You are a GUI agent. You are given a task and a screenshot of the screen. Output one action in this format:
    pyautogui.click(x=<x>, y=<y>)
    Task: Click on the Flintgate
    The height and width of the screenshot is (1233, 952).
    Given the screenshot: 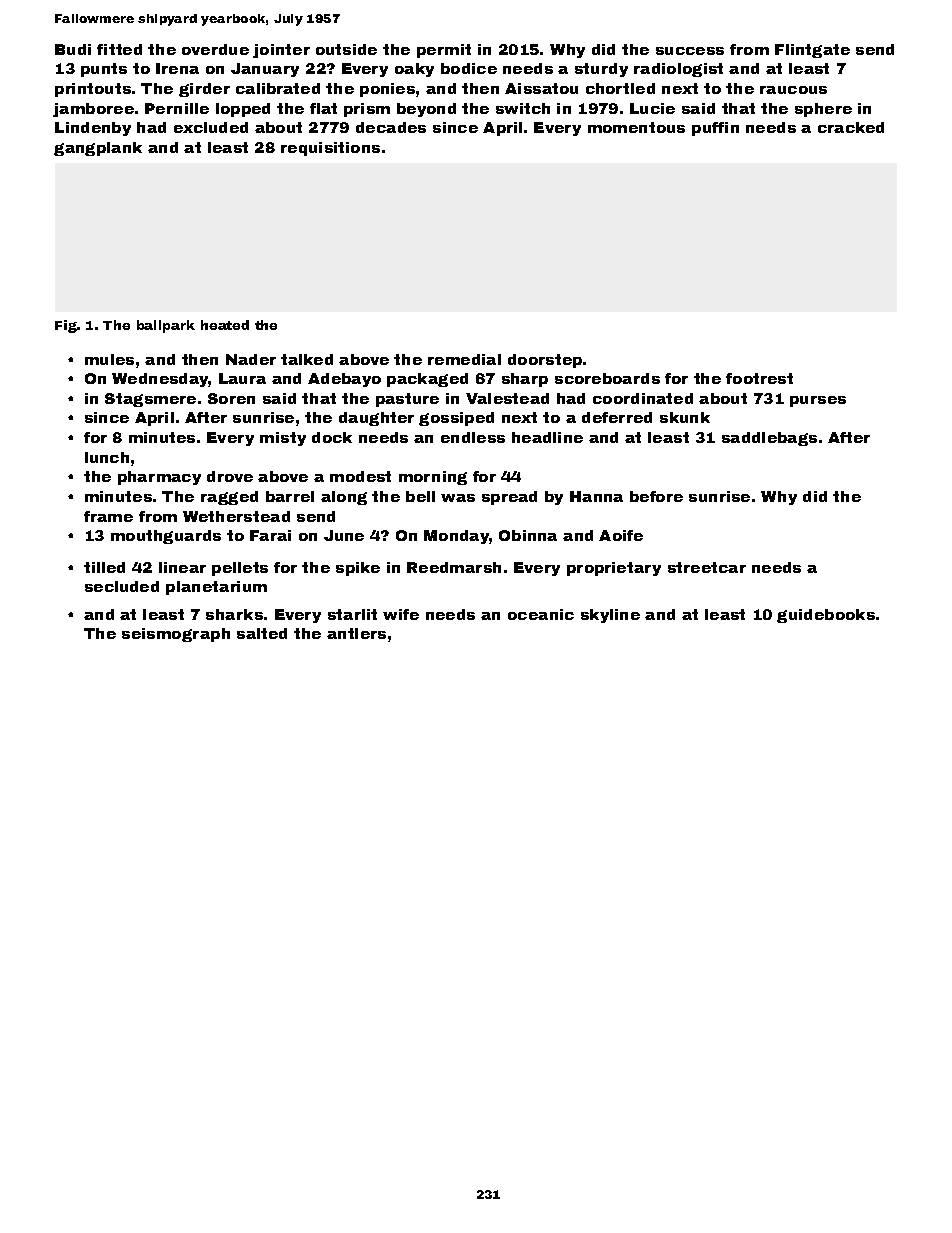 What is the action you would take?
    pyautogui.click(x=812, y=51)
